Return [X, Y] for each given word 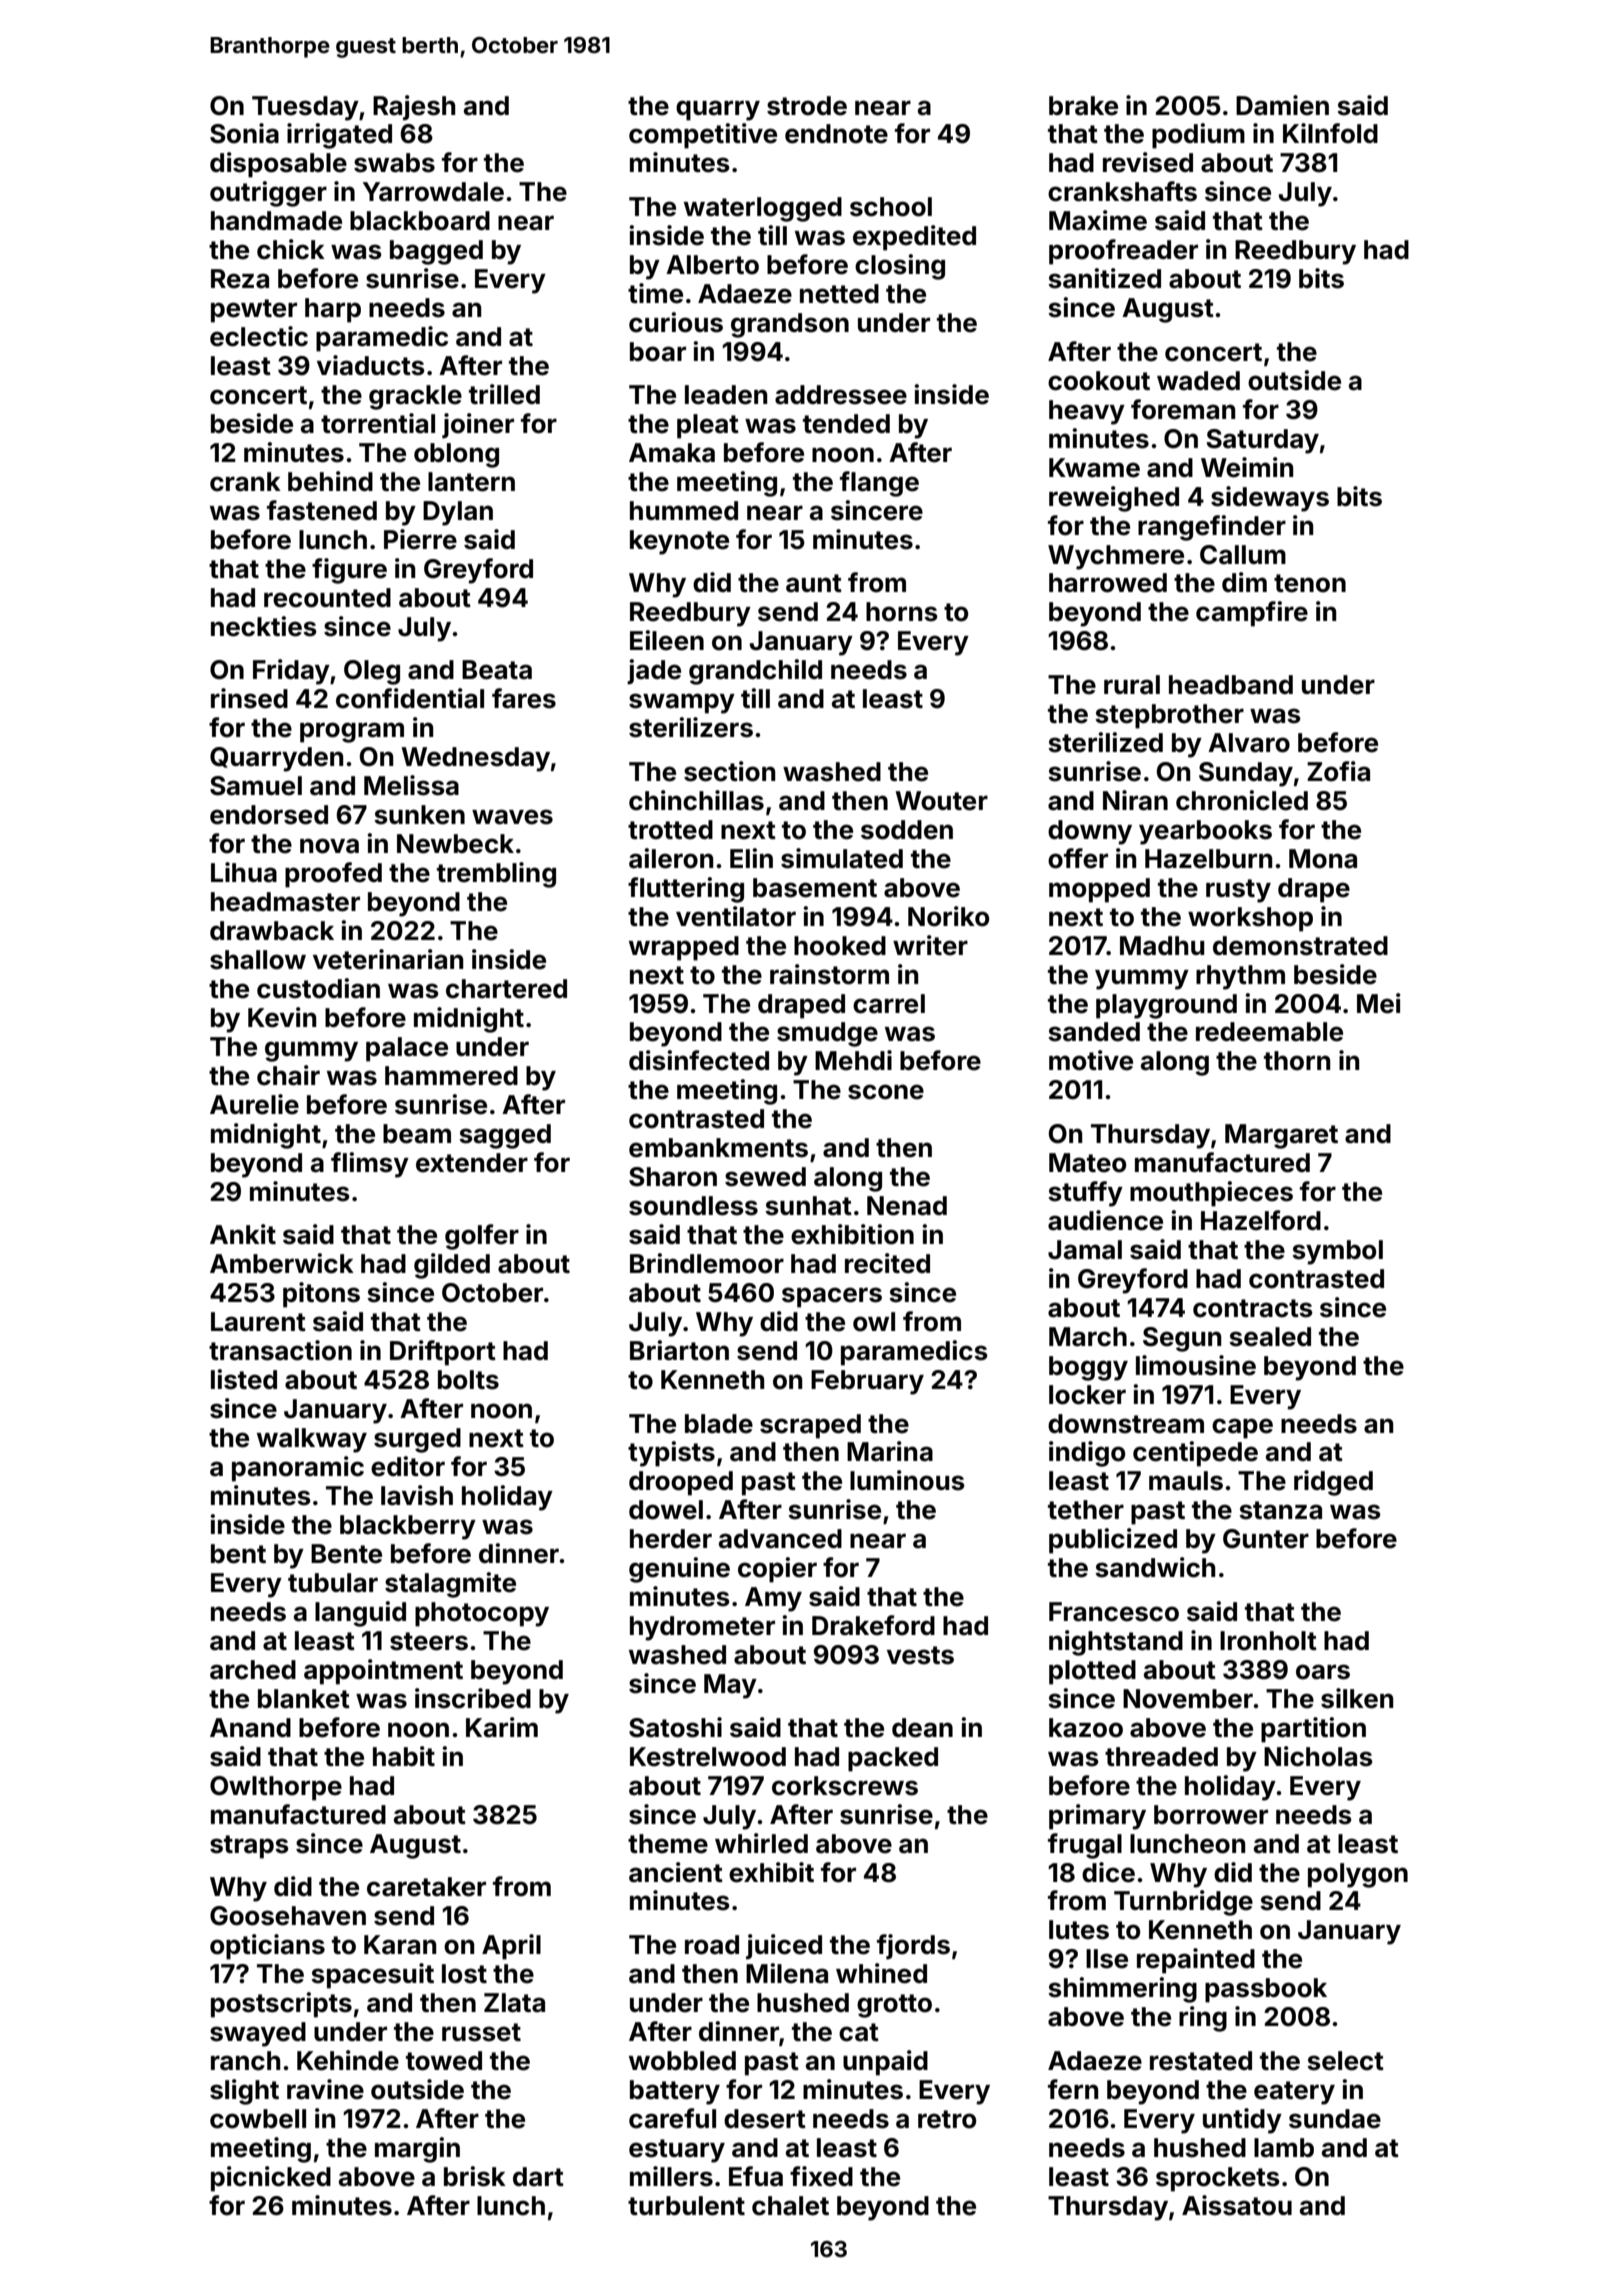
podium [1198, 136]
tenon [1310, 583]
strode [807, 106]
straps [249, 1847]
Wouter [941, 801]
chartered [506, 989]
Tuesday [305, 108]
